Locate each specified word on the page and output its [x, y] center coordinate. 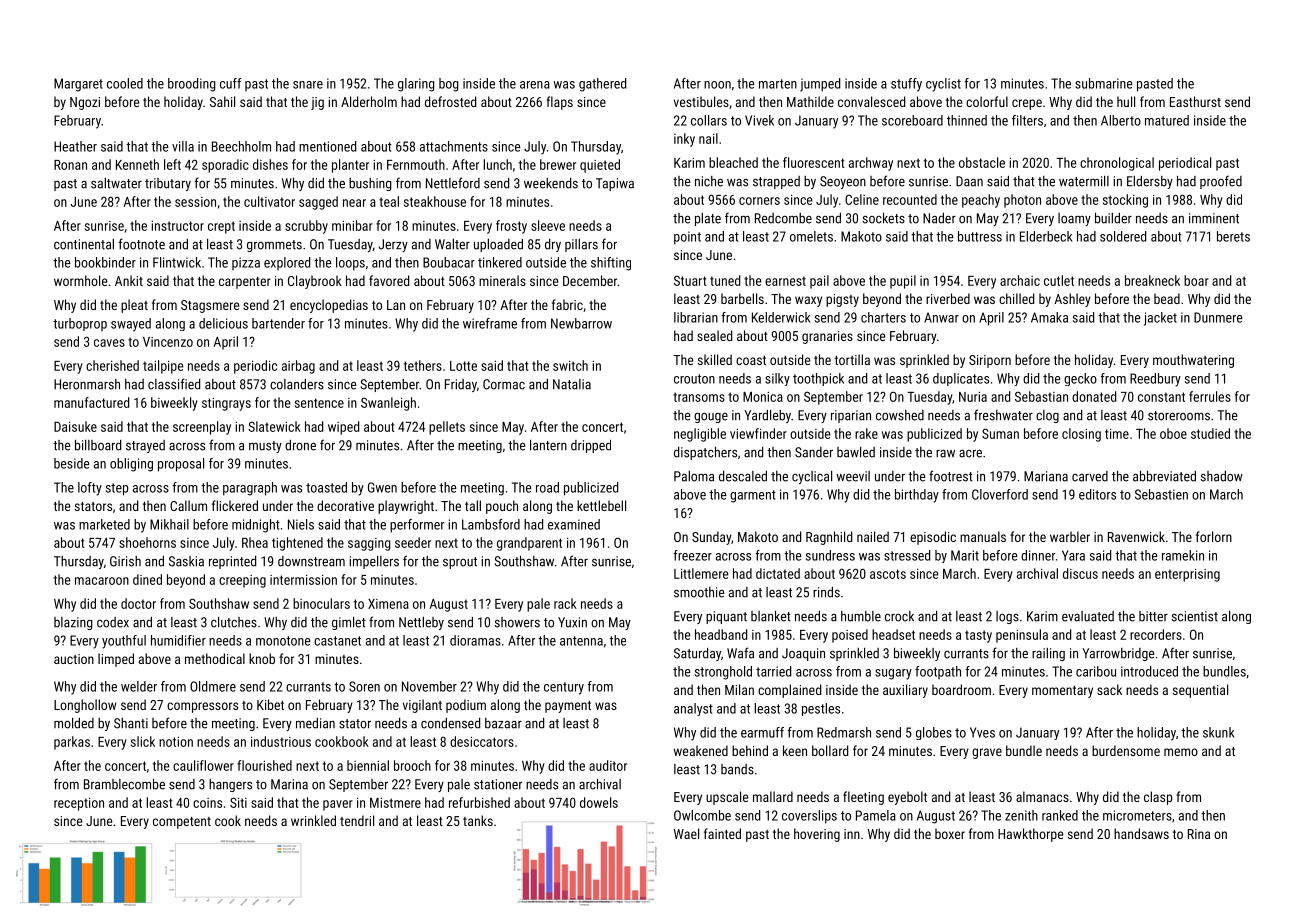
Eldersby [1150, 182]
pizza [246, 263]
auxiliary [905, 691]
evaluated [1088, 616]
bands [737, 769]
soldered [1123, 236]
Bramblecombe [124, 784]
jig [317, 103]
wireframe [490, 323]
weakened [701, 750]
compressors [202, 707]
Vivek [759, 120]
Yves [982, 732]
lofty [90, 489]
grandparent [529, 544]
